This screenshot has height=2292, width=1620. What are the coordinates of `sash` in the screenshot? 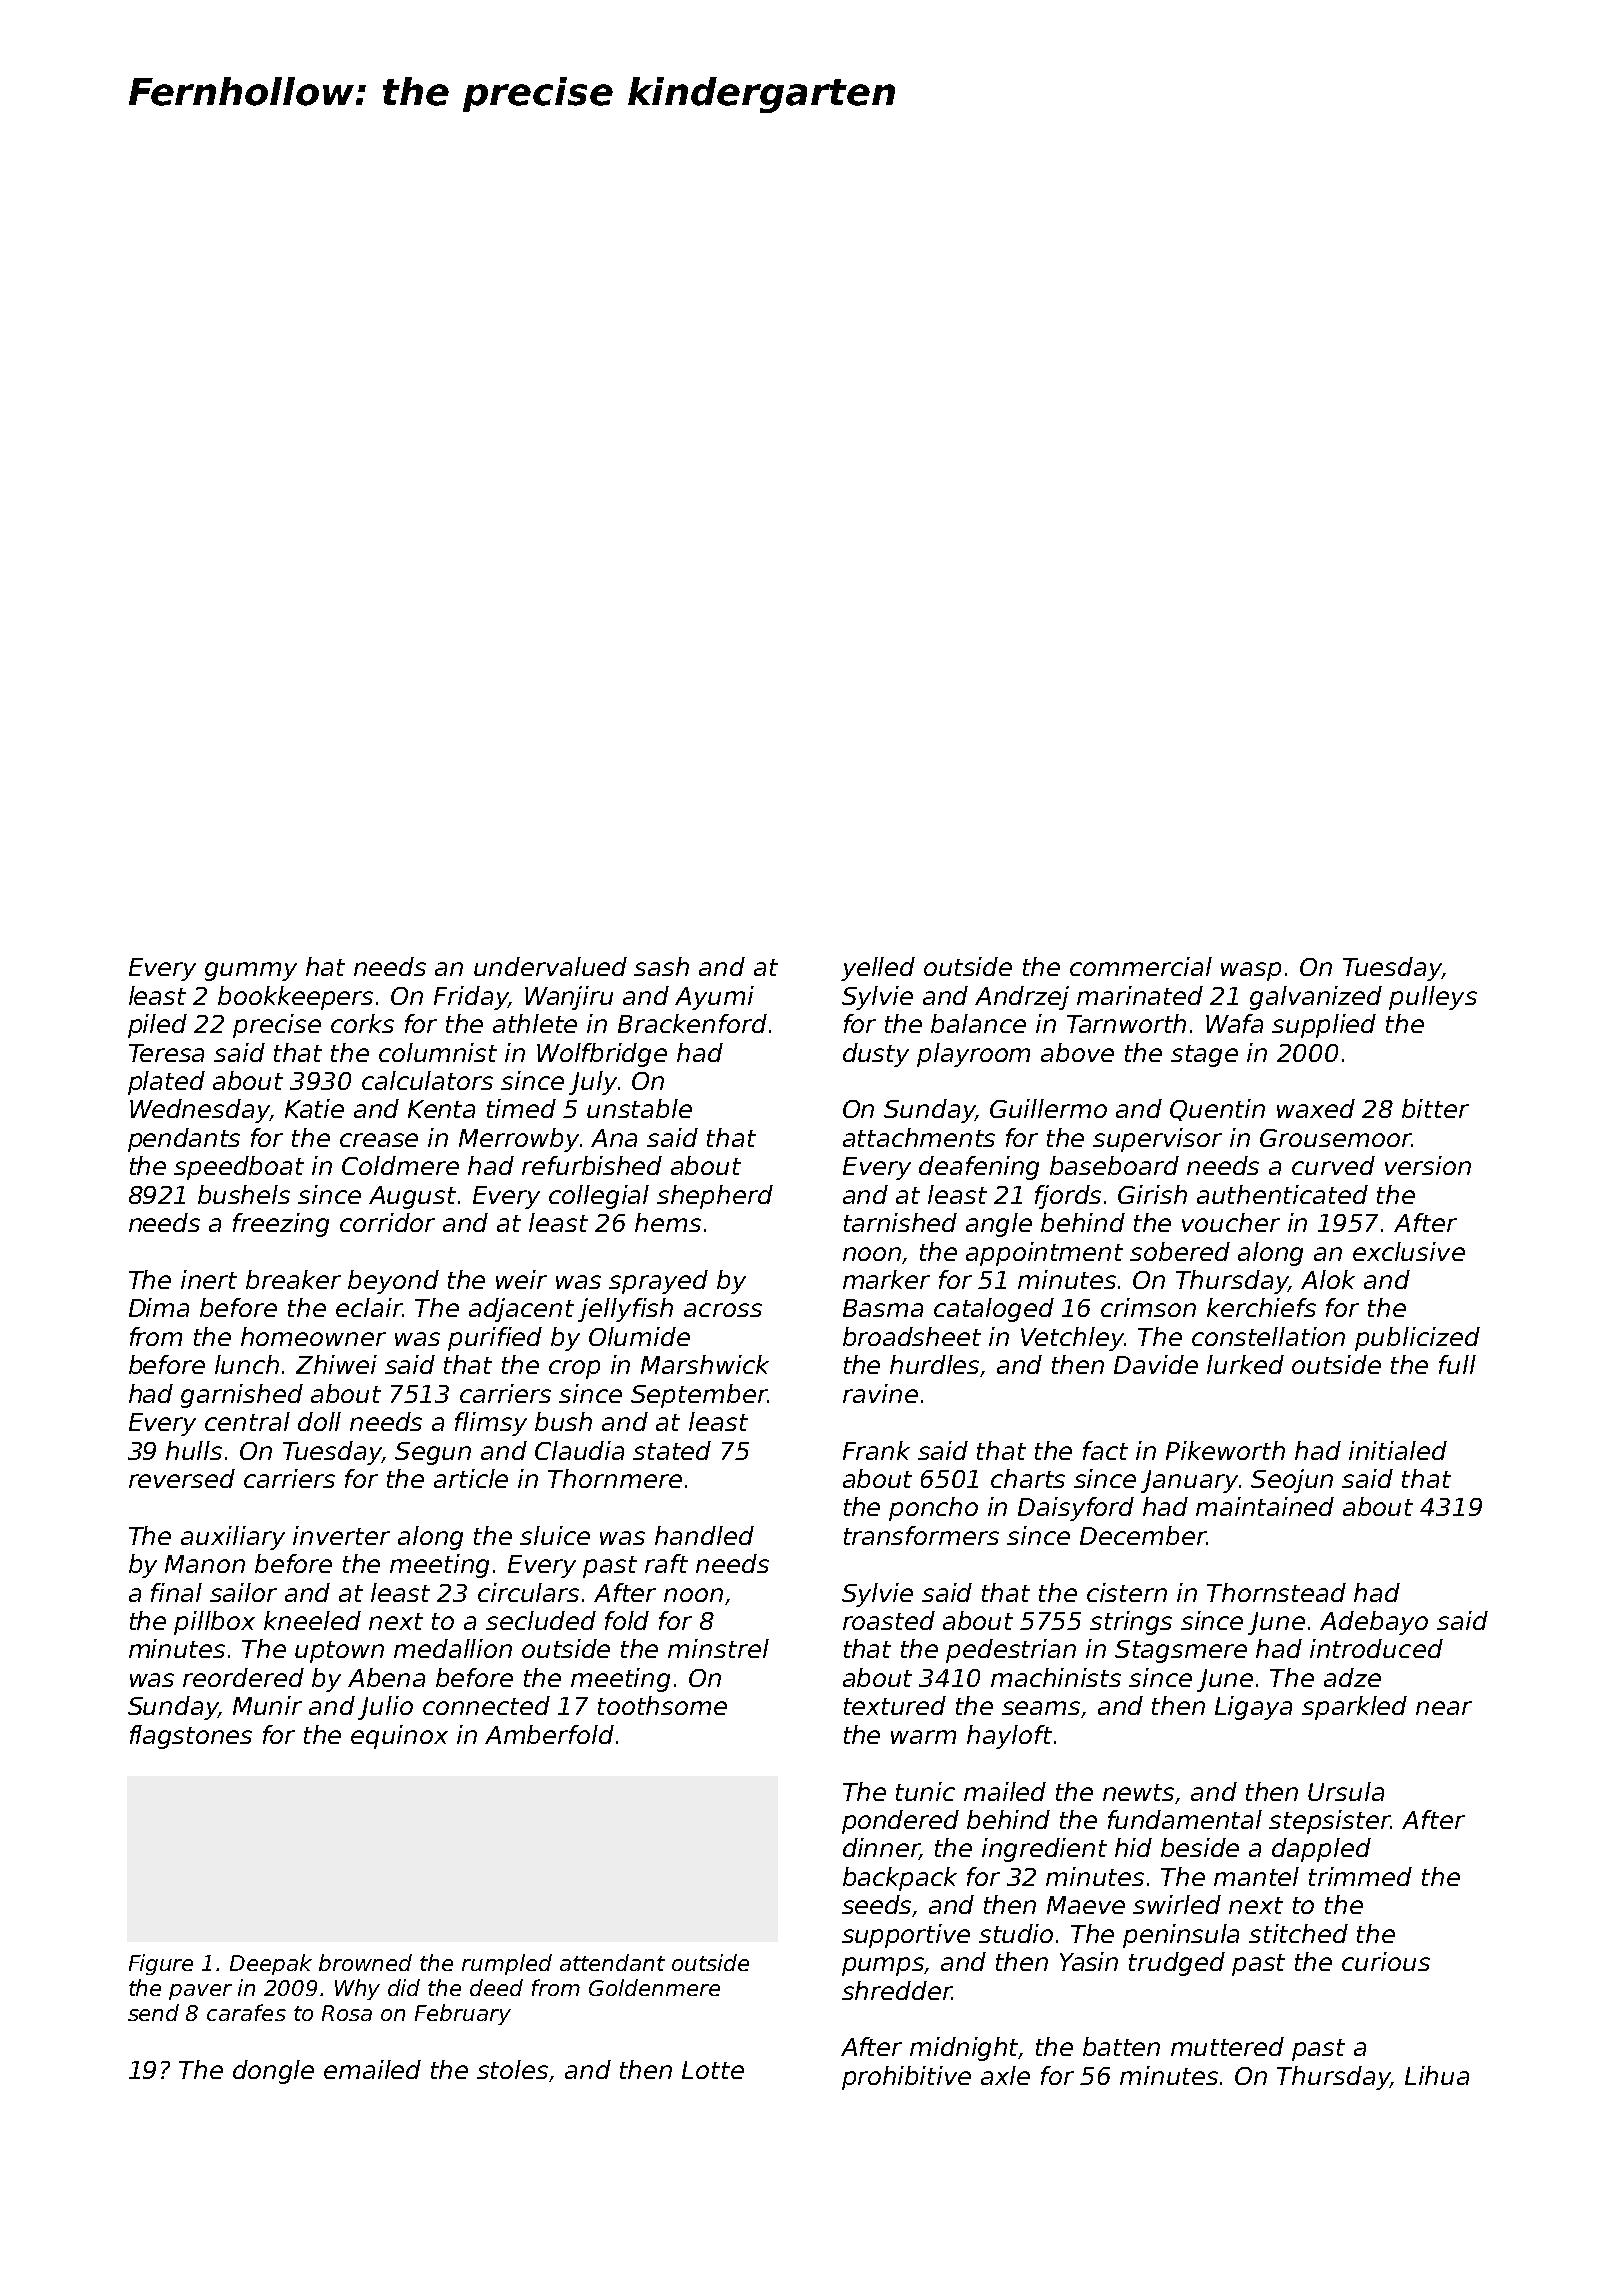 It's located at (661, 966).
